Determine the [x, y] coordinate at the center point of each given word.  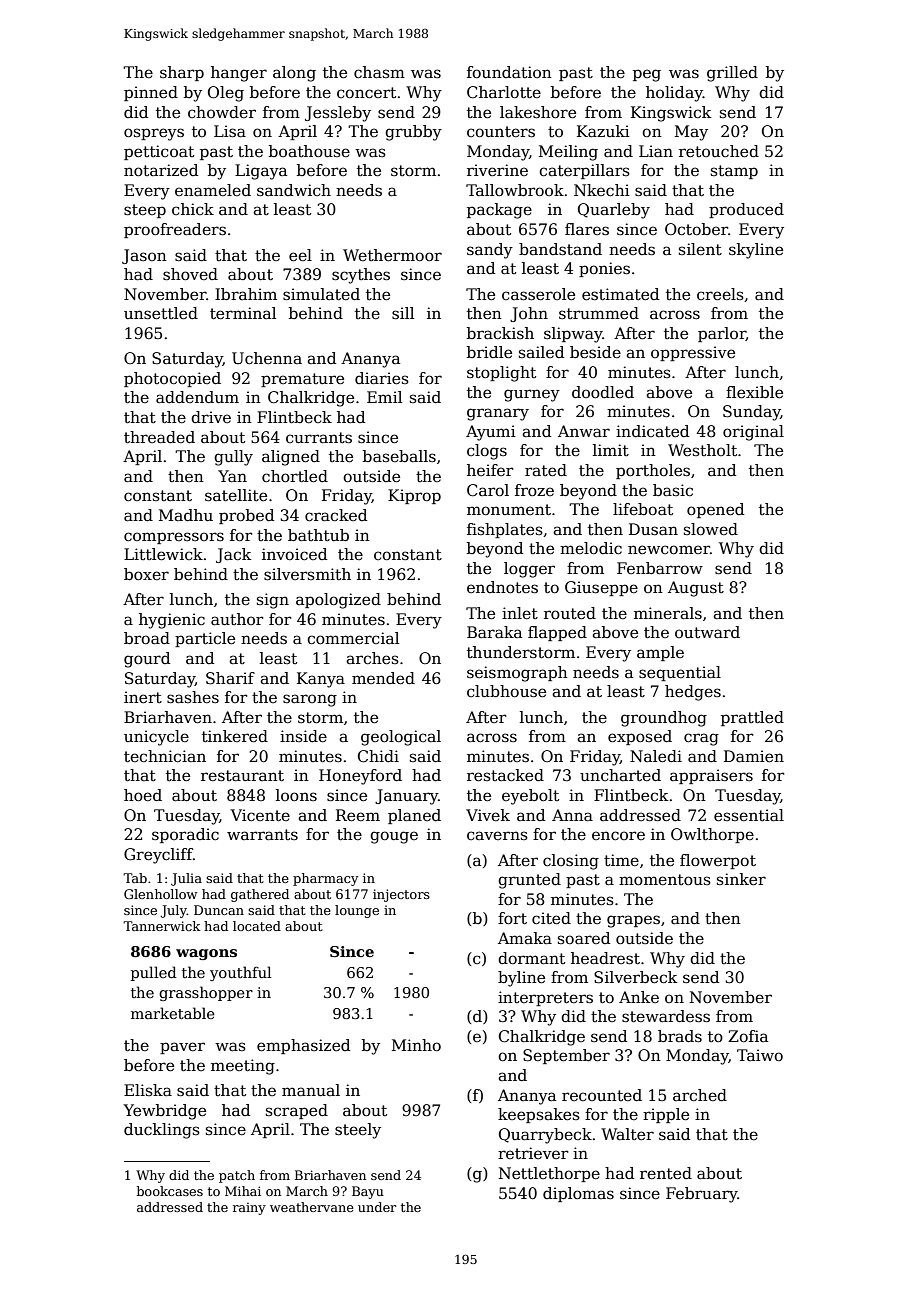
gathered [260, 895]
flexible [754, 392]
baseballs [399, 456]
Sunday [752, 413]
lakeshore [538, 112]
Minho [416, 1045]
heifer [490, 470]
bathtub [318, 535]
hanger [239, 74]
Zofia [748, 1036]
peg [647, 75]
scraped [297, 1111]
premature [302, 380]
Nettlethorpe [549, 1174]
